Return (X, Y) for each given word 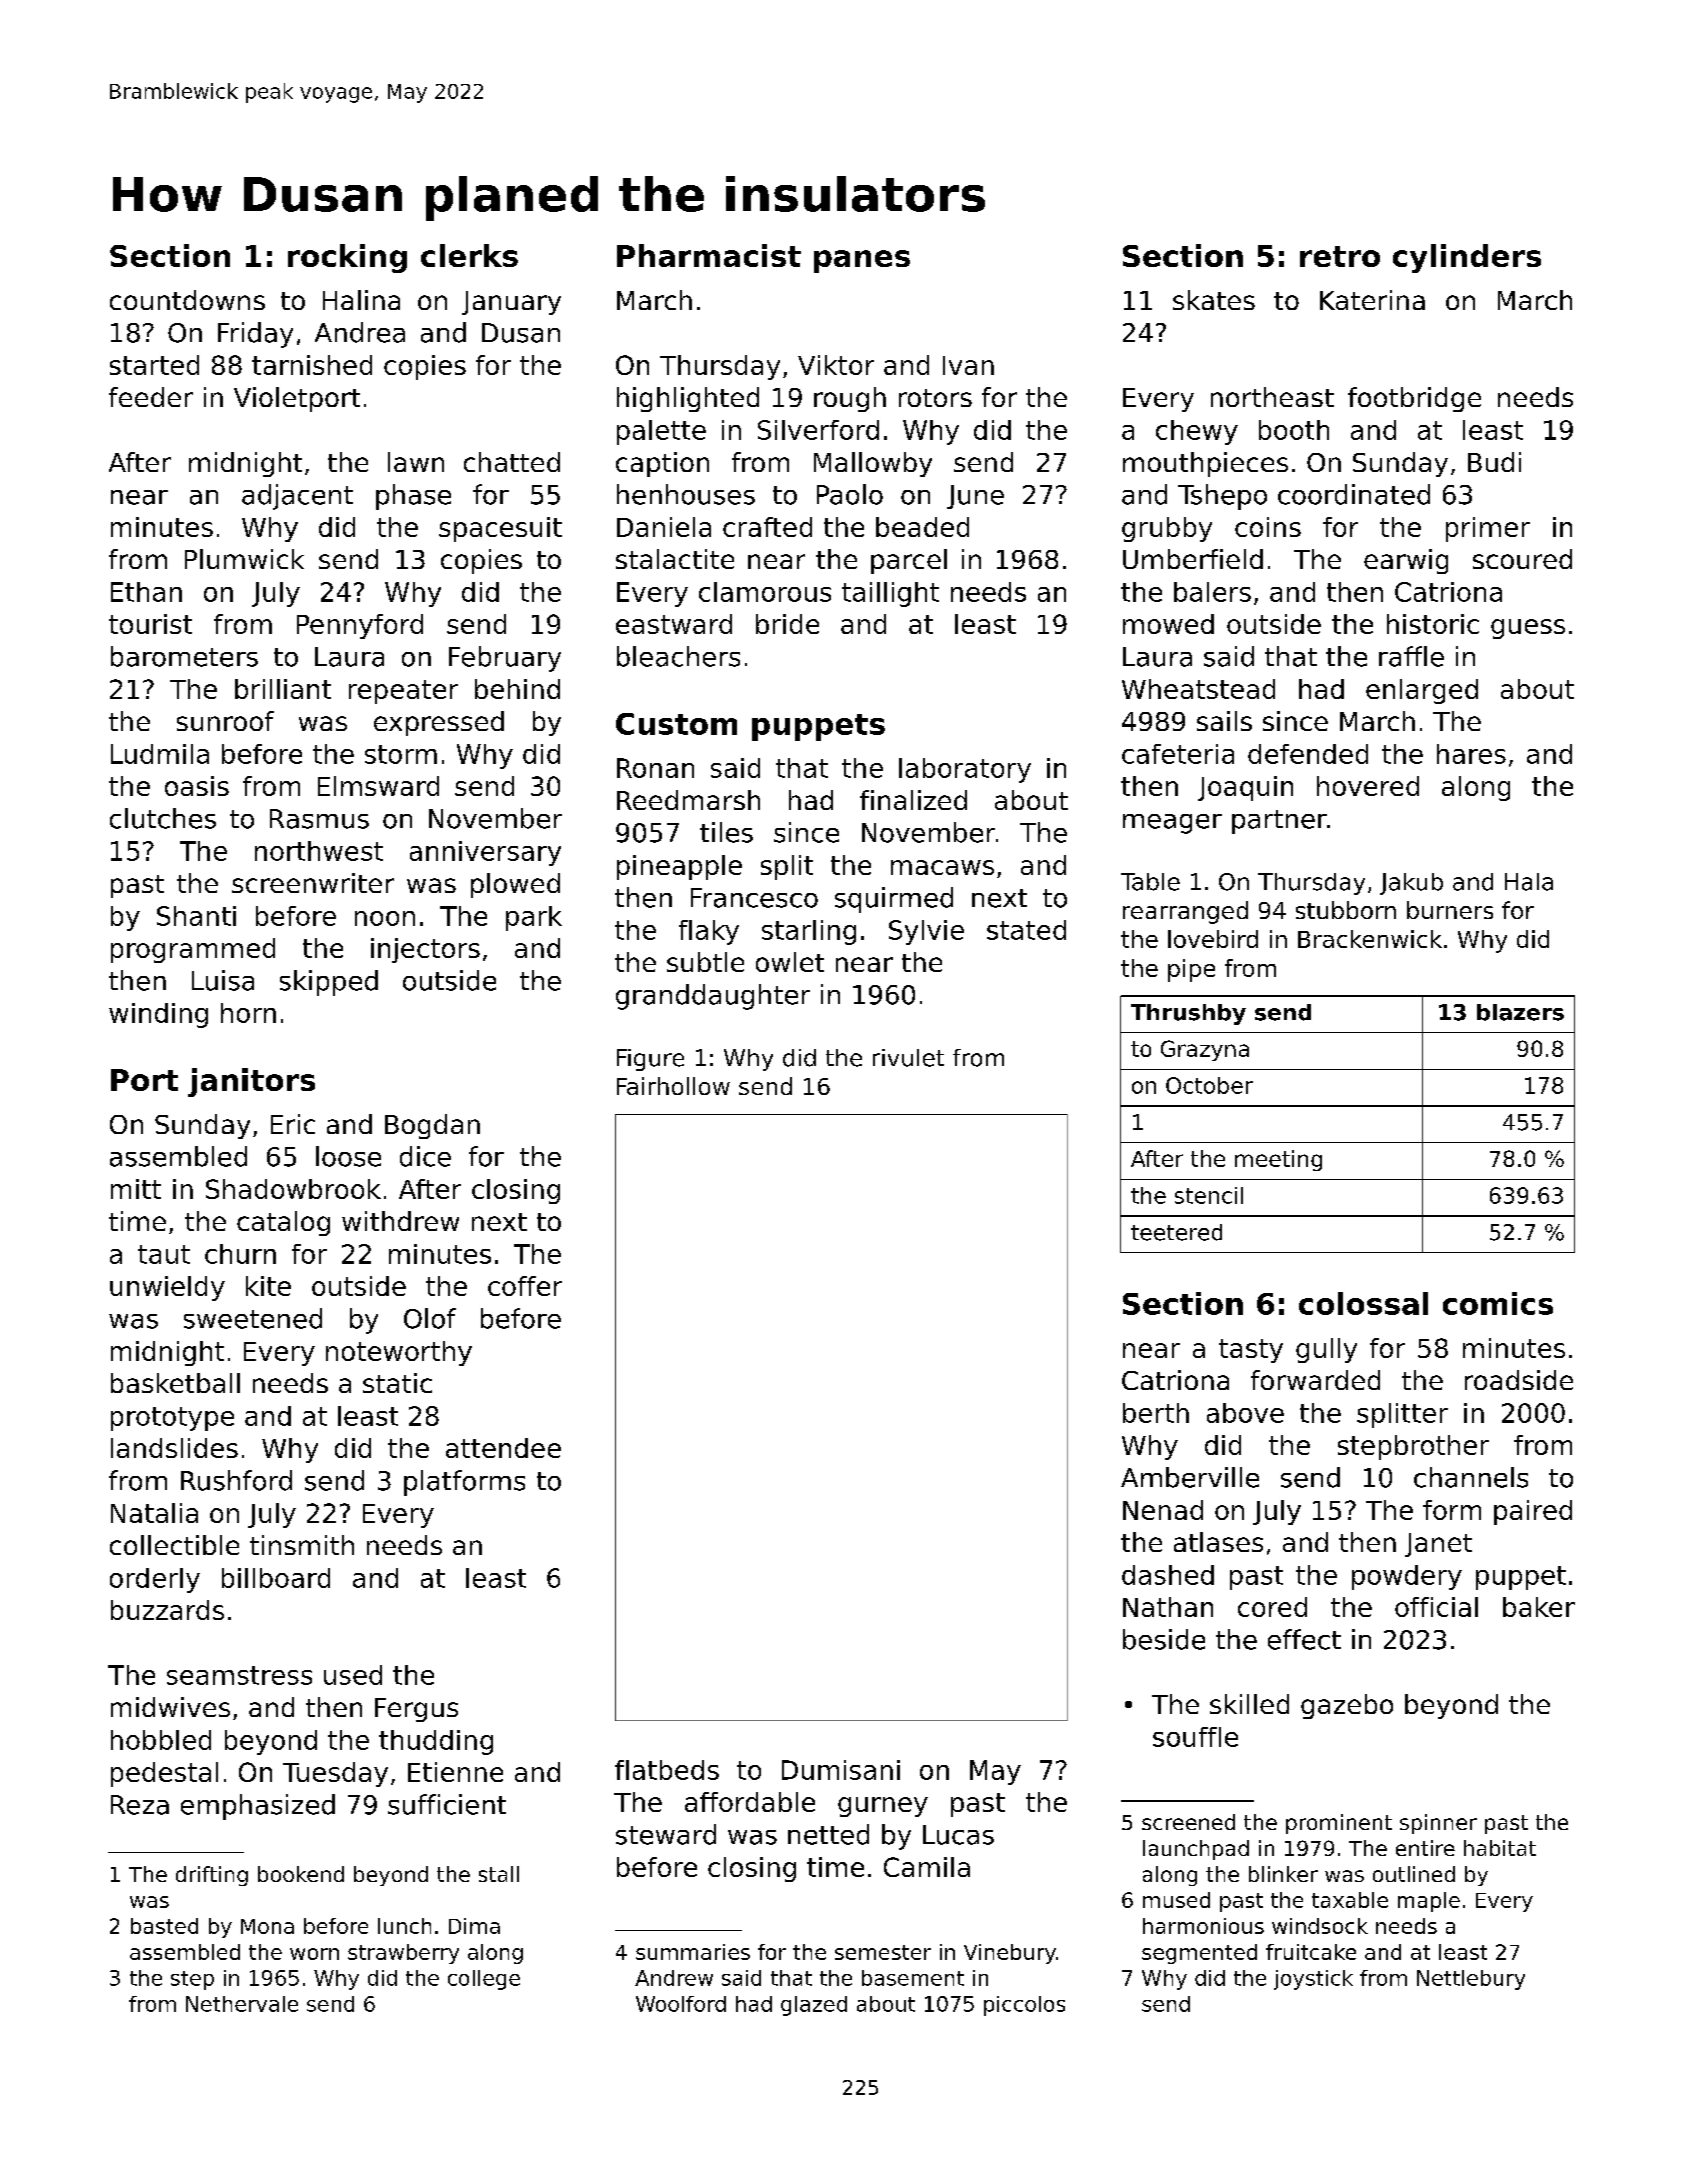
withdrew (400, 1221)
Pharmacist (709, 255)
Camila (927, 1867)
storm (401, 754)
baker (1539, 1607)
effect (1304, 1639)
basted (164, 1926)
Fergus (416, 1710)
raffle (1411, 656)
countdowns (187, 300)
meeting (1278, 1160)
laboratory (965, 770)
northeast (1272, 397)
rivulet (908, 1058)
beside (1164, 1639)
